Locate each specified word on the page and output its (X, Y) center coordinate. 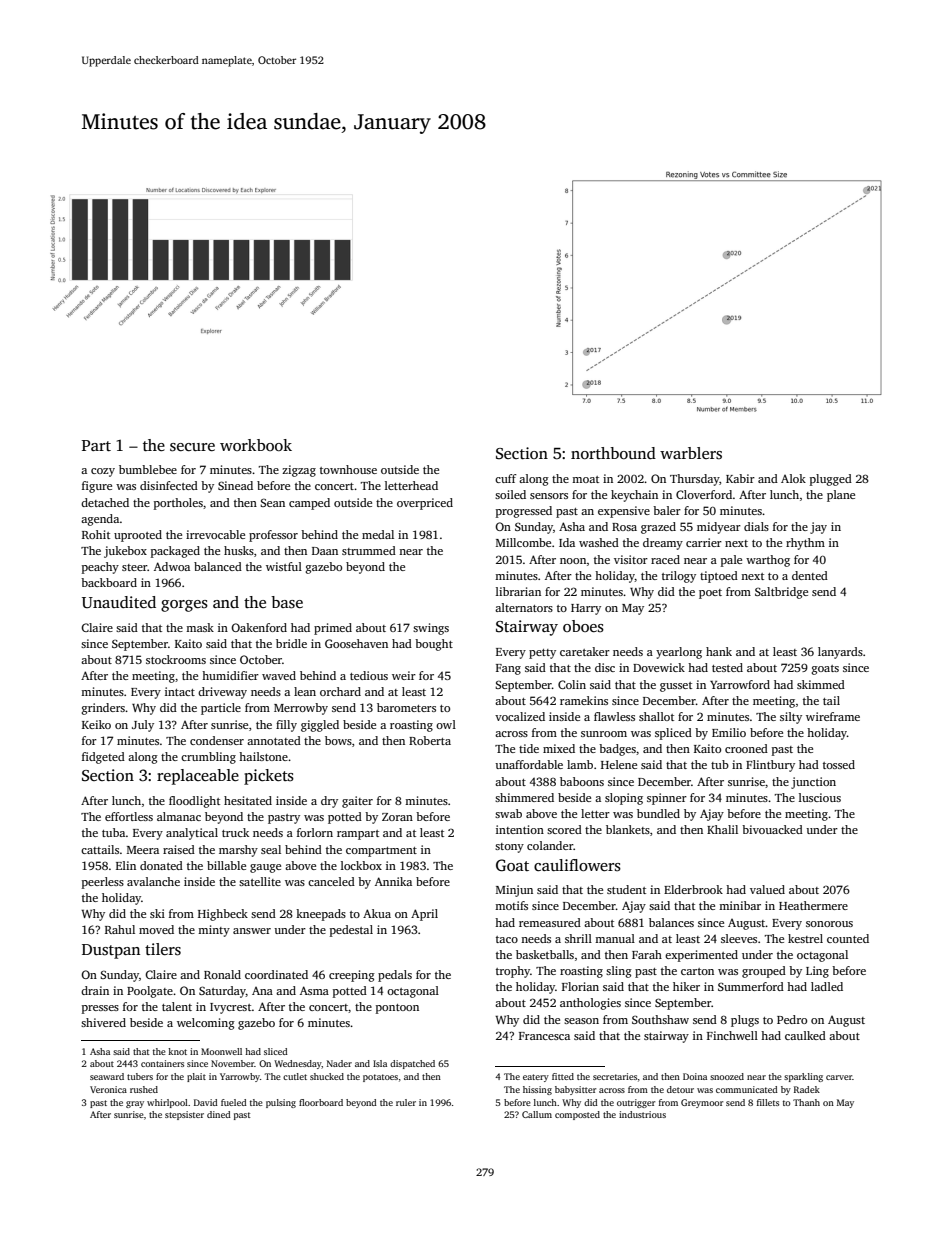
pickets (269, 777)
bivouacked (772, 829)
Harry (586, 609)
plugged (831, 480)
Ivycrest (231, 1008)
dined (219, 1114)
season (581, 1021)
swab (508, 813)
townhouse (348, 469)
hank (719, 651)
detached (105, 502)
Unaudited (119, 602)
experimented (701, 956)
